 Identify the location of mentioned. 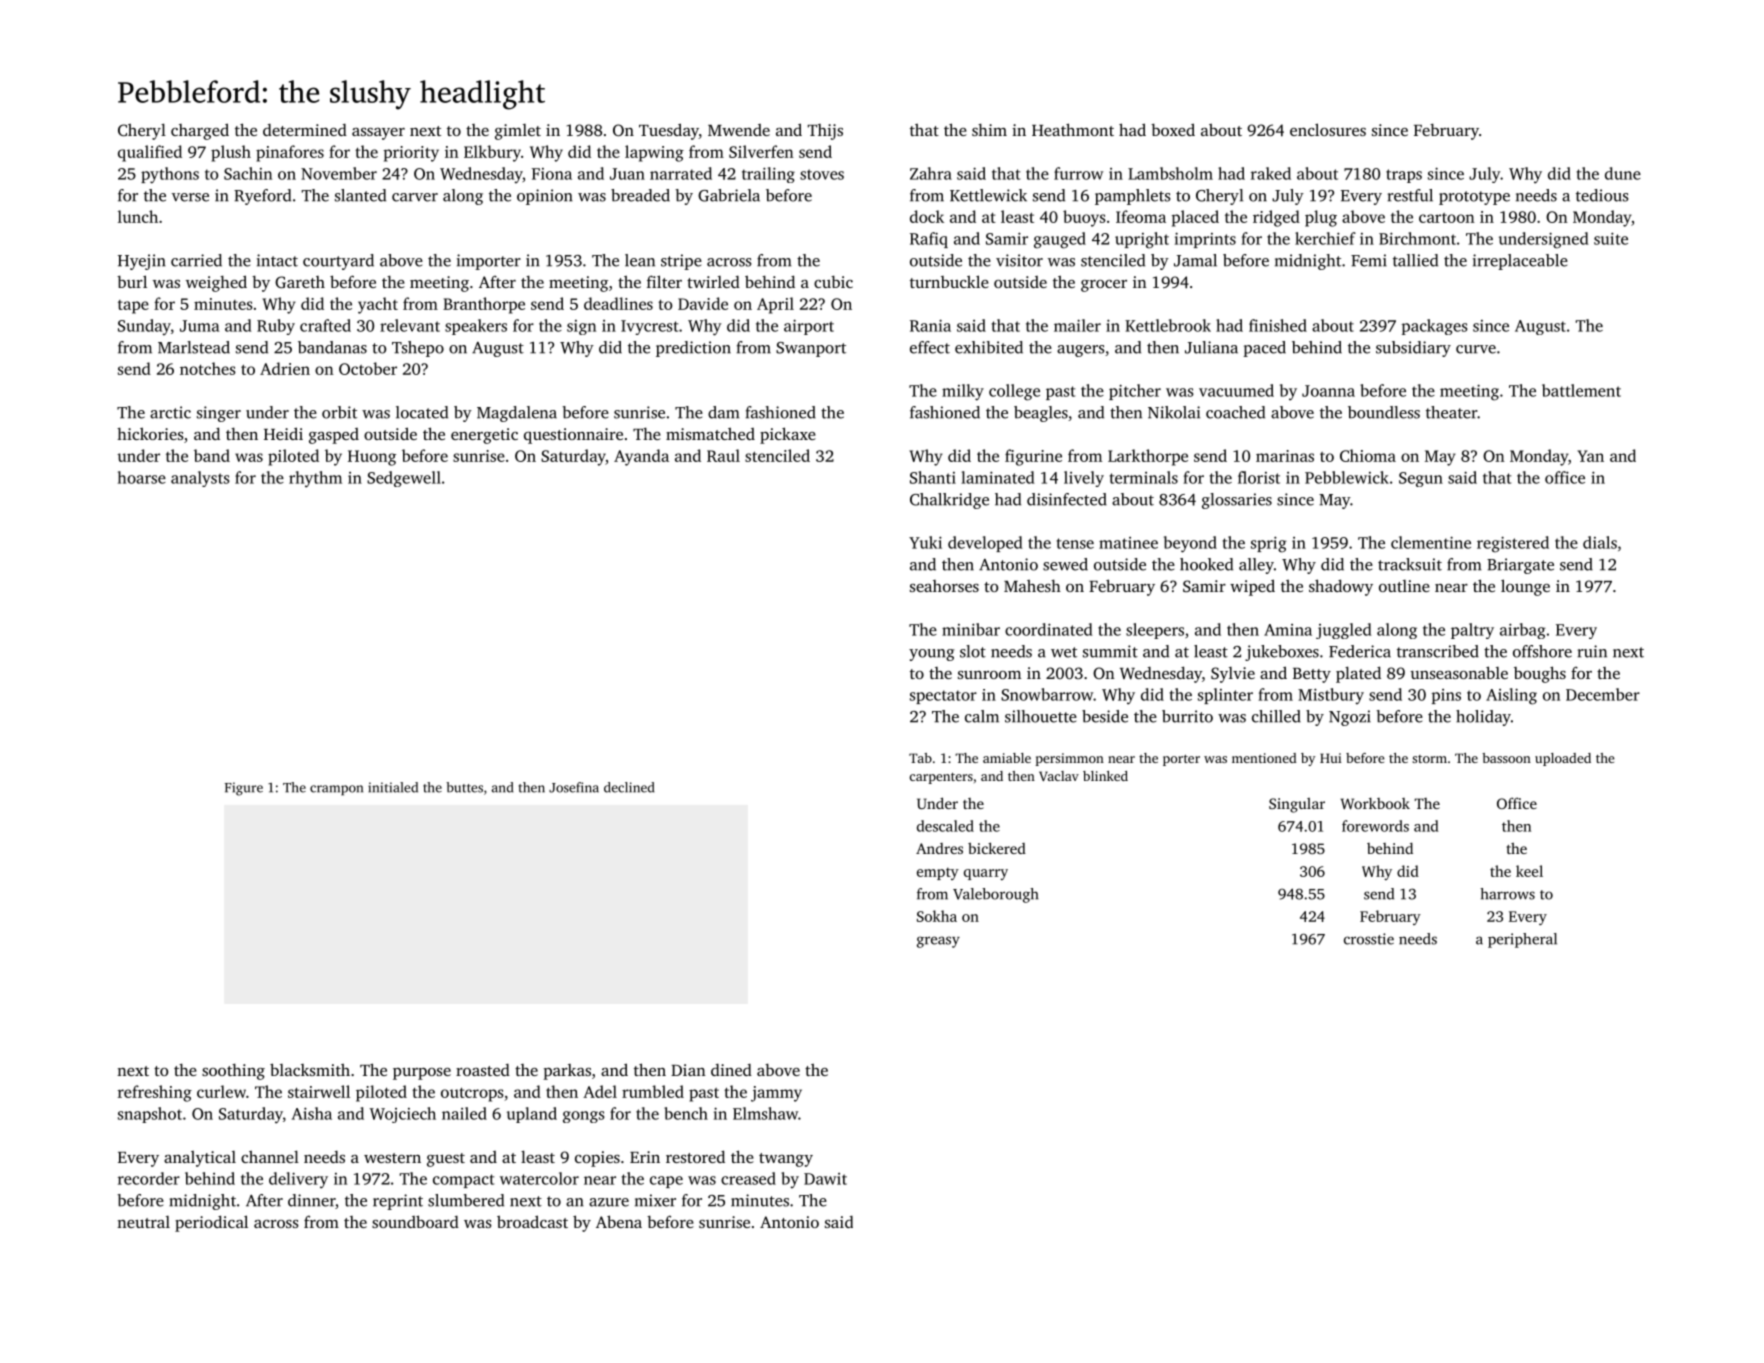
(1264, 758).
